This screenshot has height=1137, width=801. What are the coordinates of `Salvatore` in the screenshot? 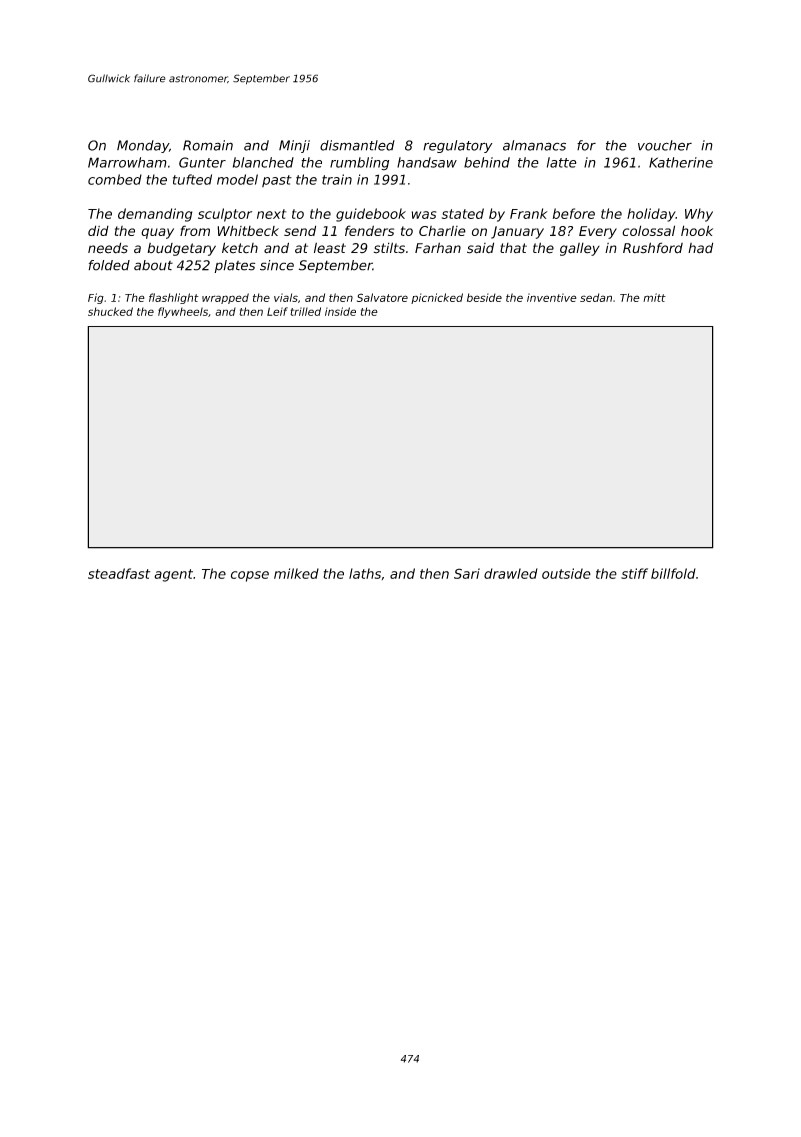 It's located at (382, 297).
